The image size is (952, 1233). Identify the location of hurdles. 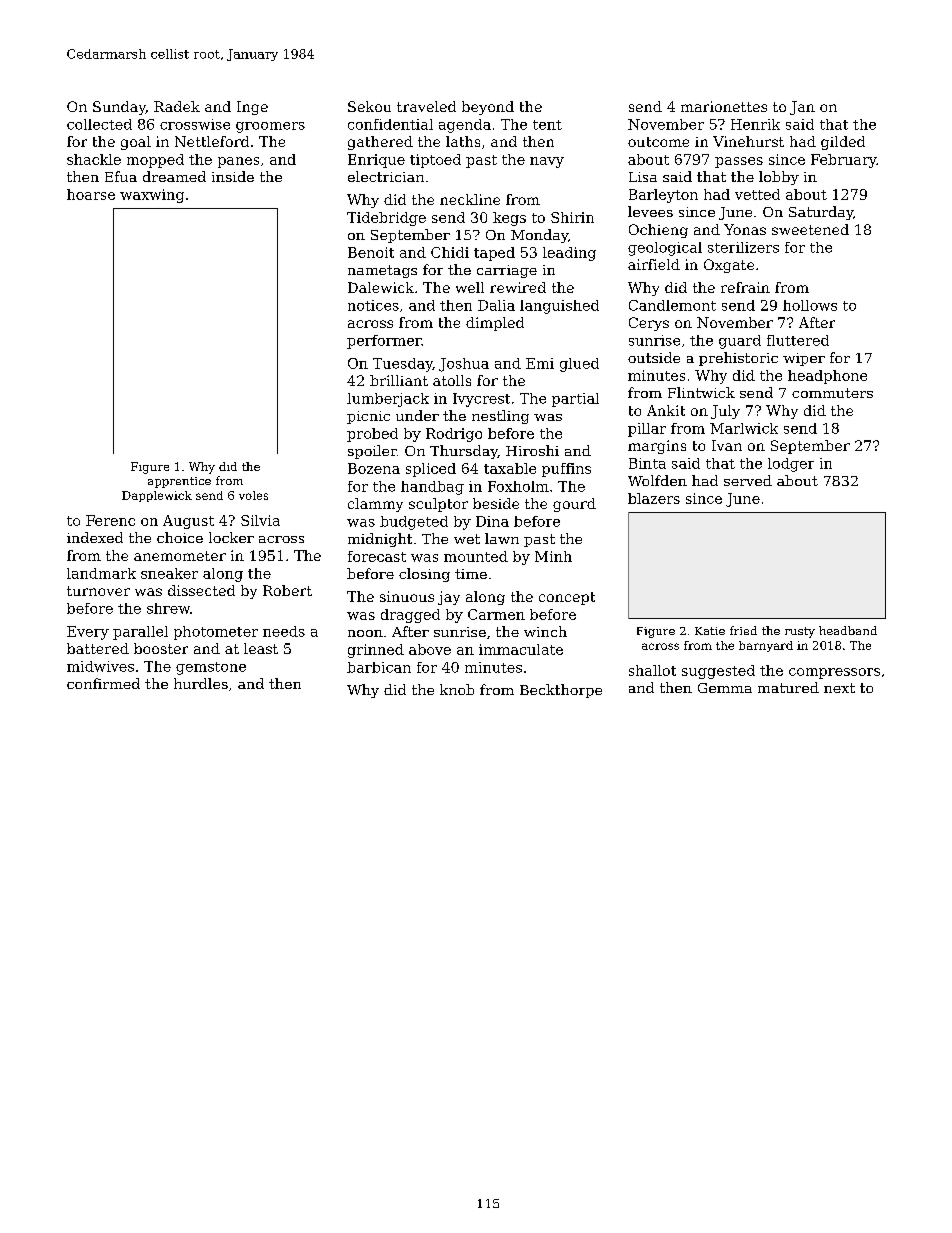
(201, 683).
